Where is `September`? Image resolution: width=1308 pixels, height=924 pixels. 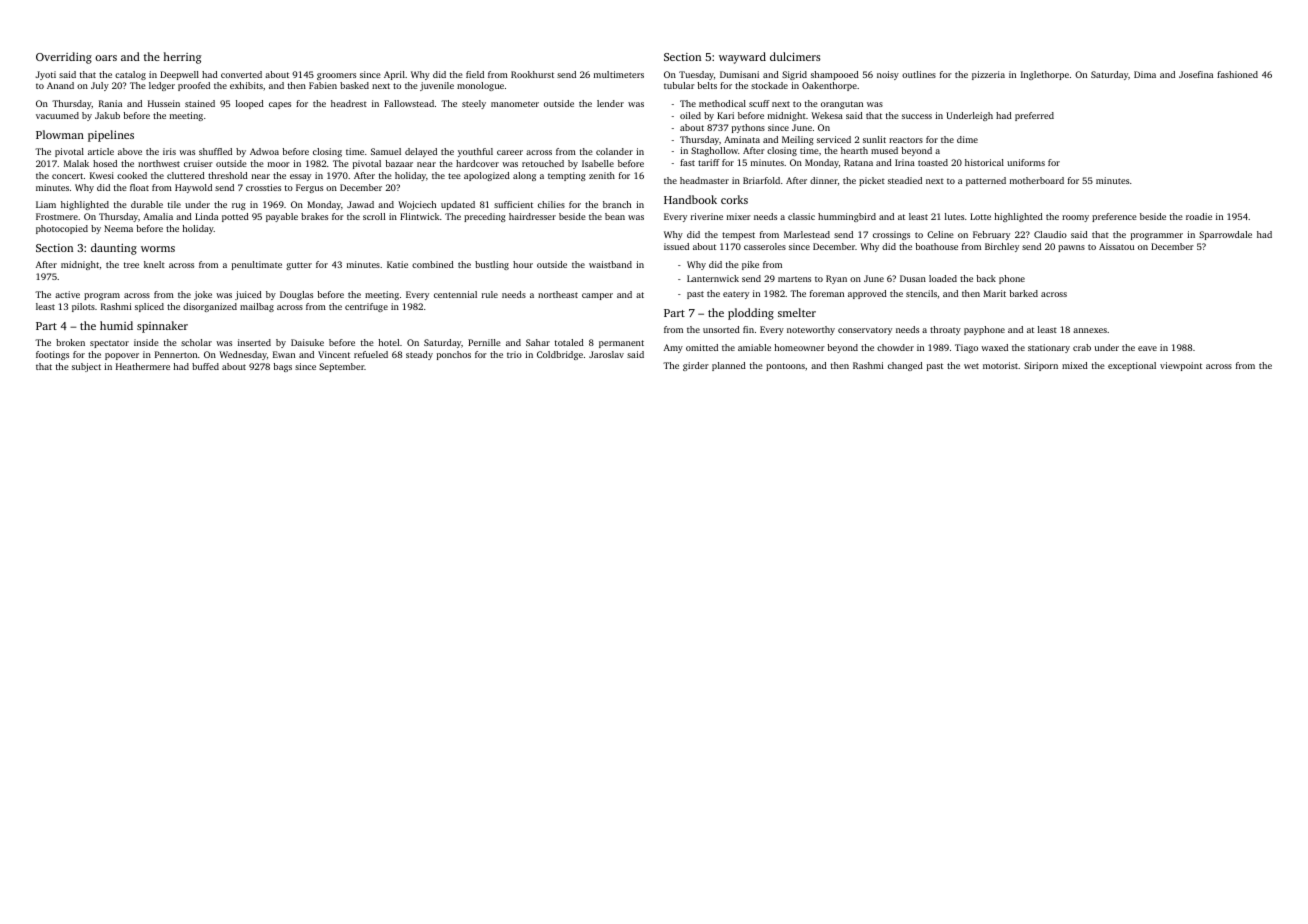
September is located at coordinates (341, 367).
